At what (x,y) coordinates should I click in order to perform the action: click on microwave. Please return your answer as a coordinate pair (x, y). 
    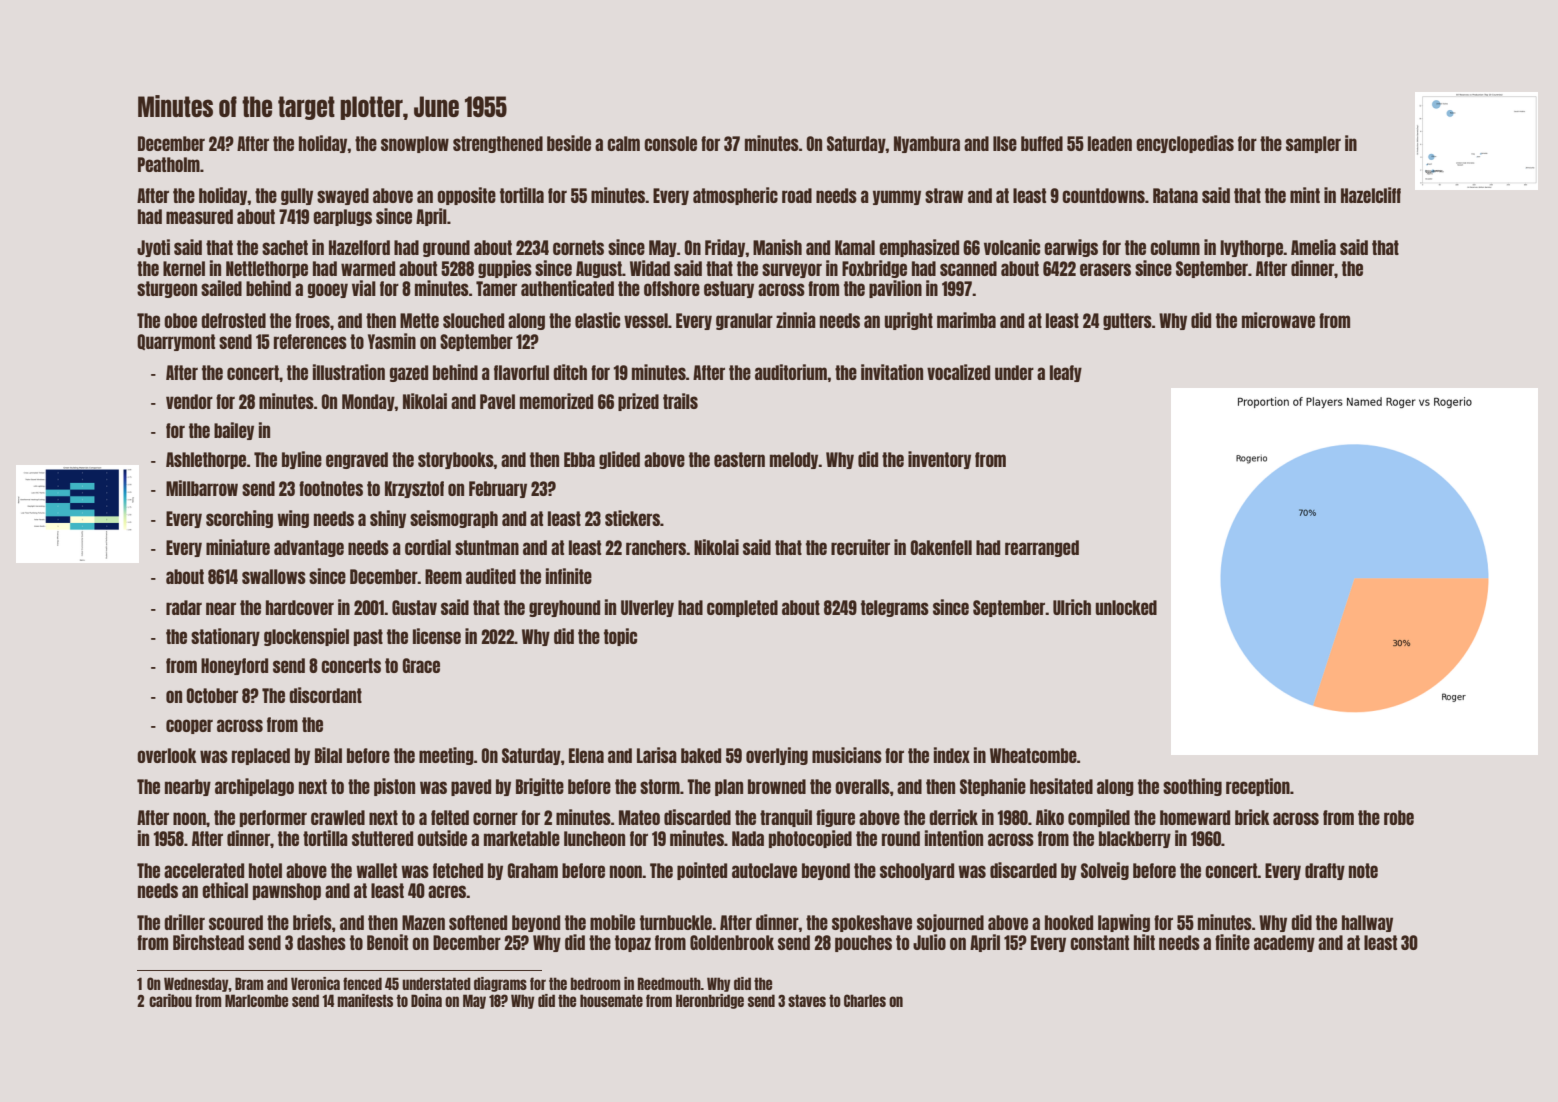
    Looking at the image, I should click on (1278, 320).
